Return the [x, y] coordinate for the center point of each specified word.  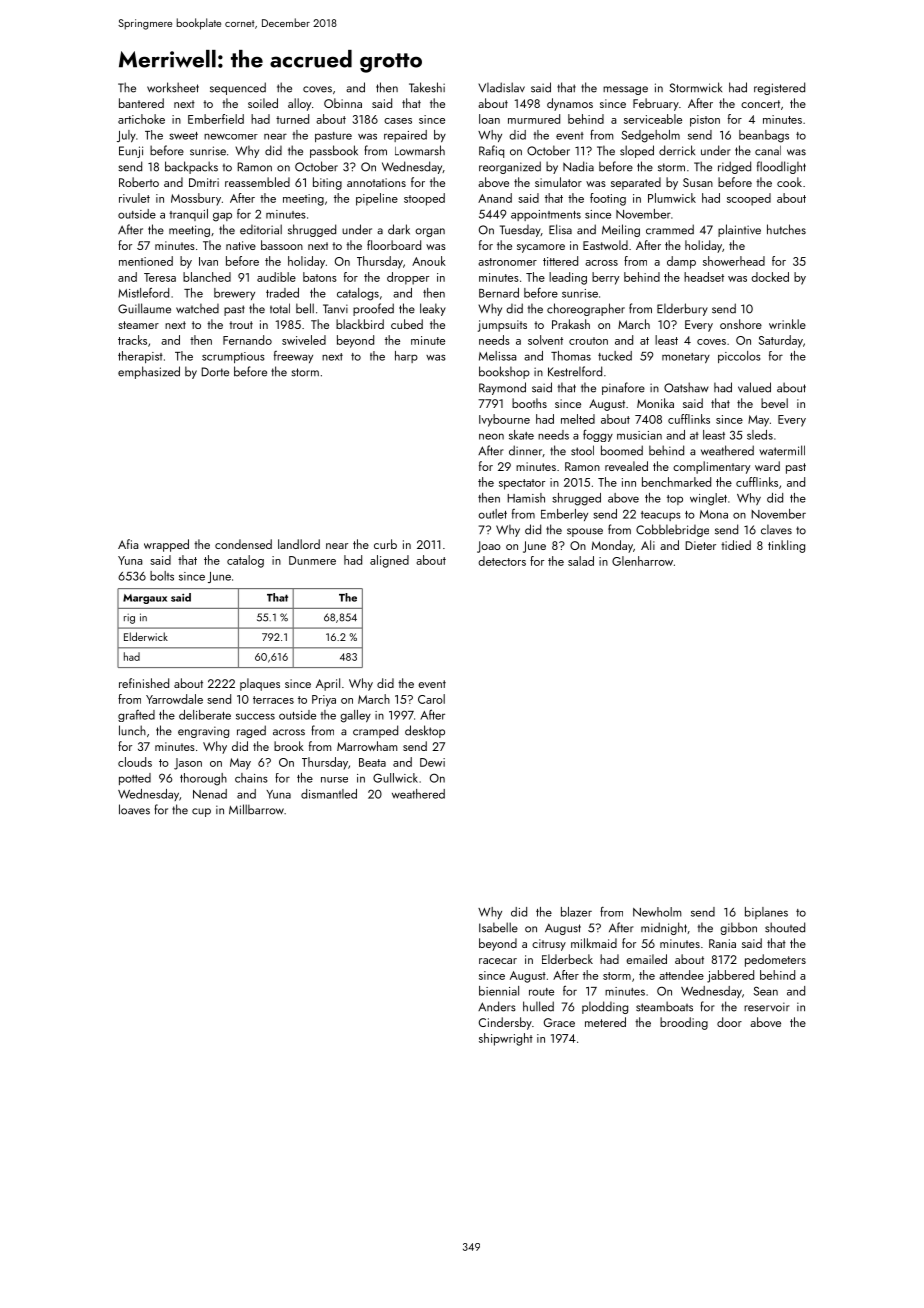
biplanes [766, 913]
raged [251, 731]
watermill [782, 450]
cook [789, 182]
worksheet [173, 87]
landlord [299, 544]
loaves [134, 809]
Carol [431, 699]
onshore [741, 324]
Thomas [571, 356]
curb [385, 544]
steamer [138, 325]
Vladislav [501, 87]
